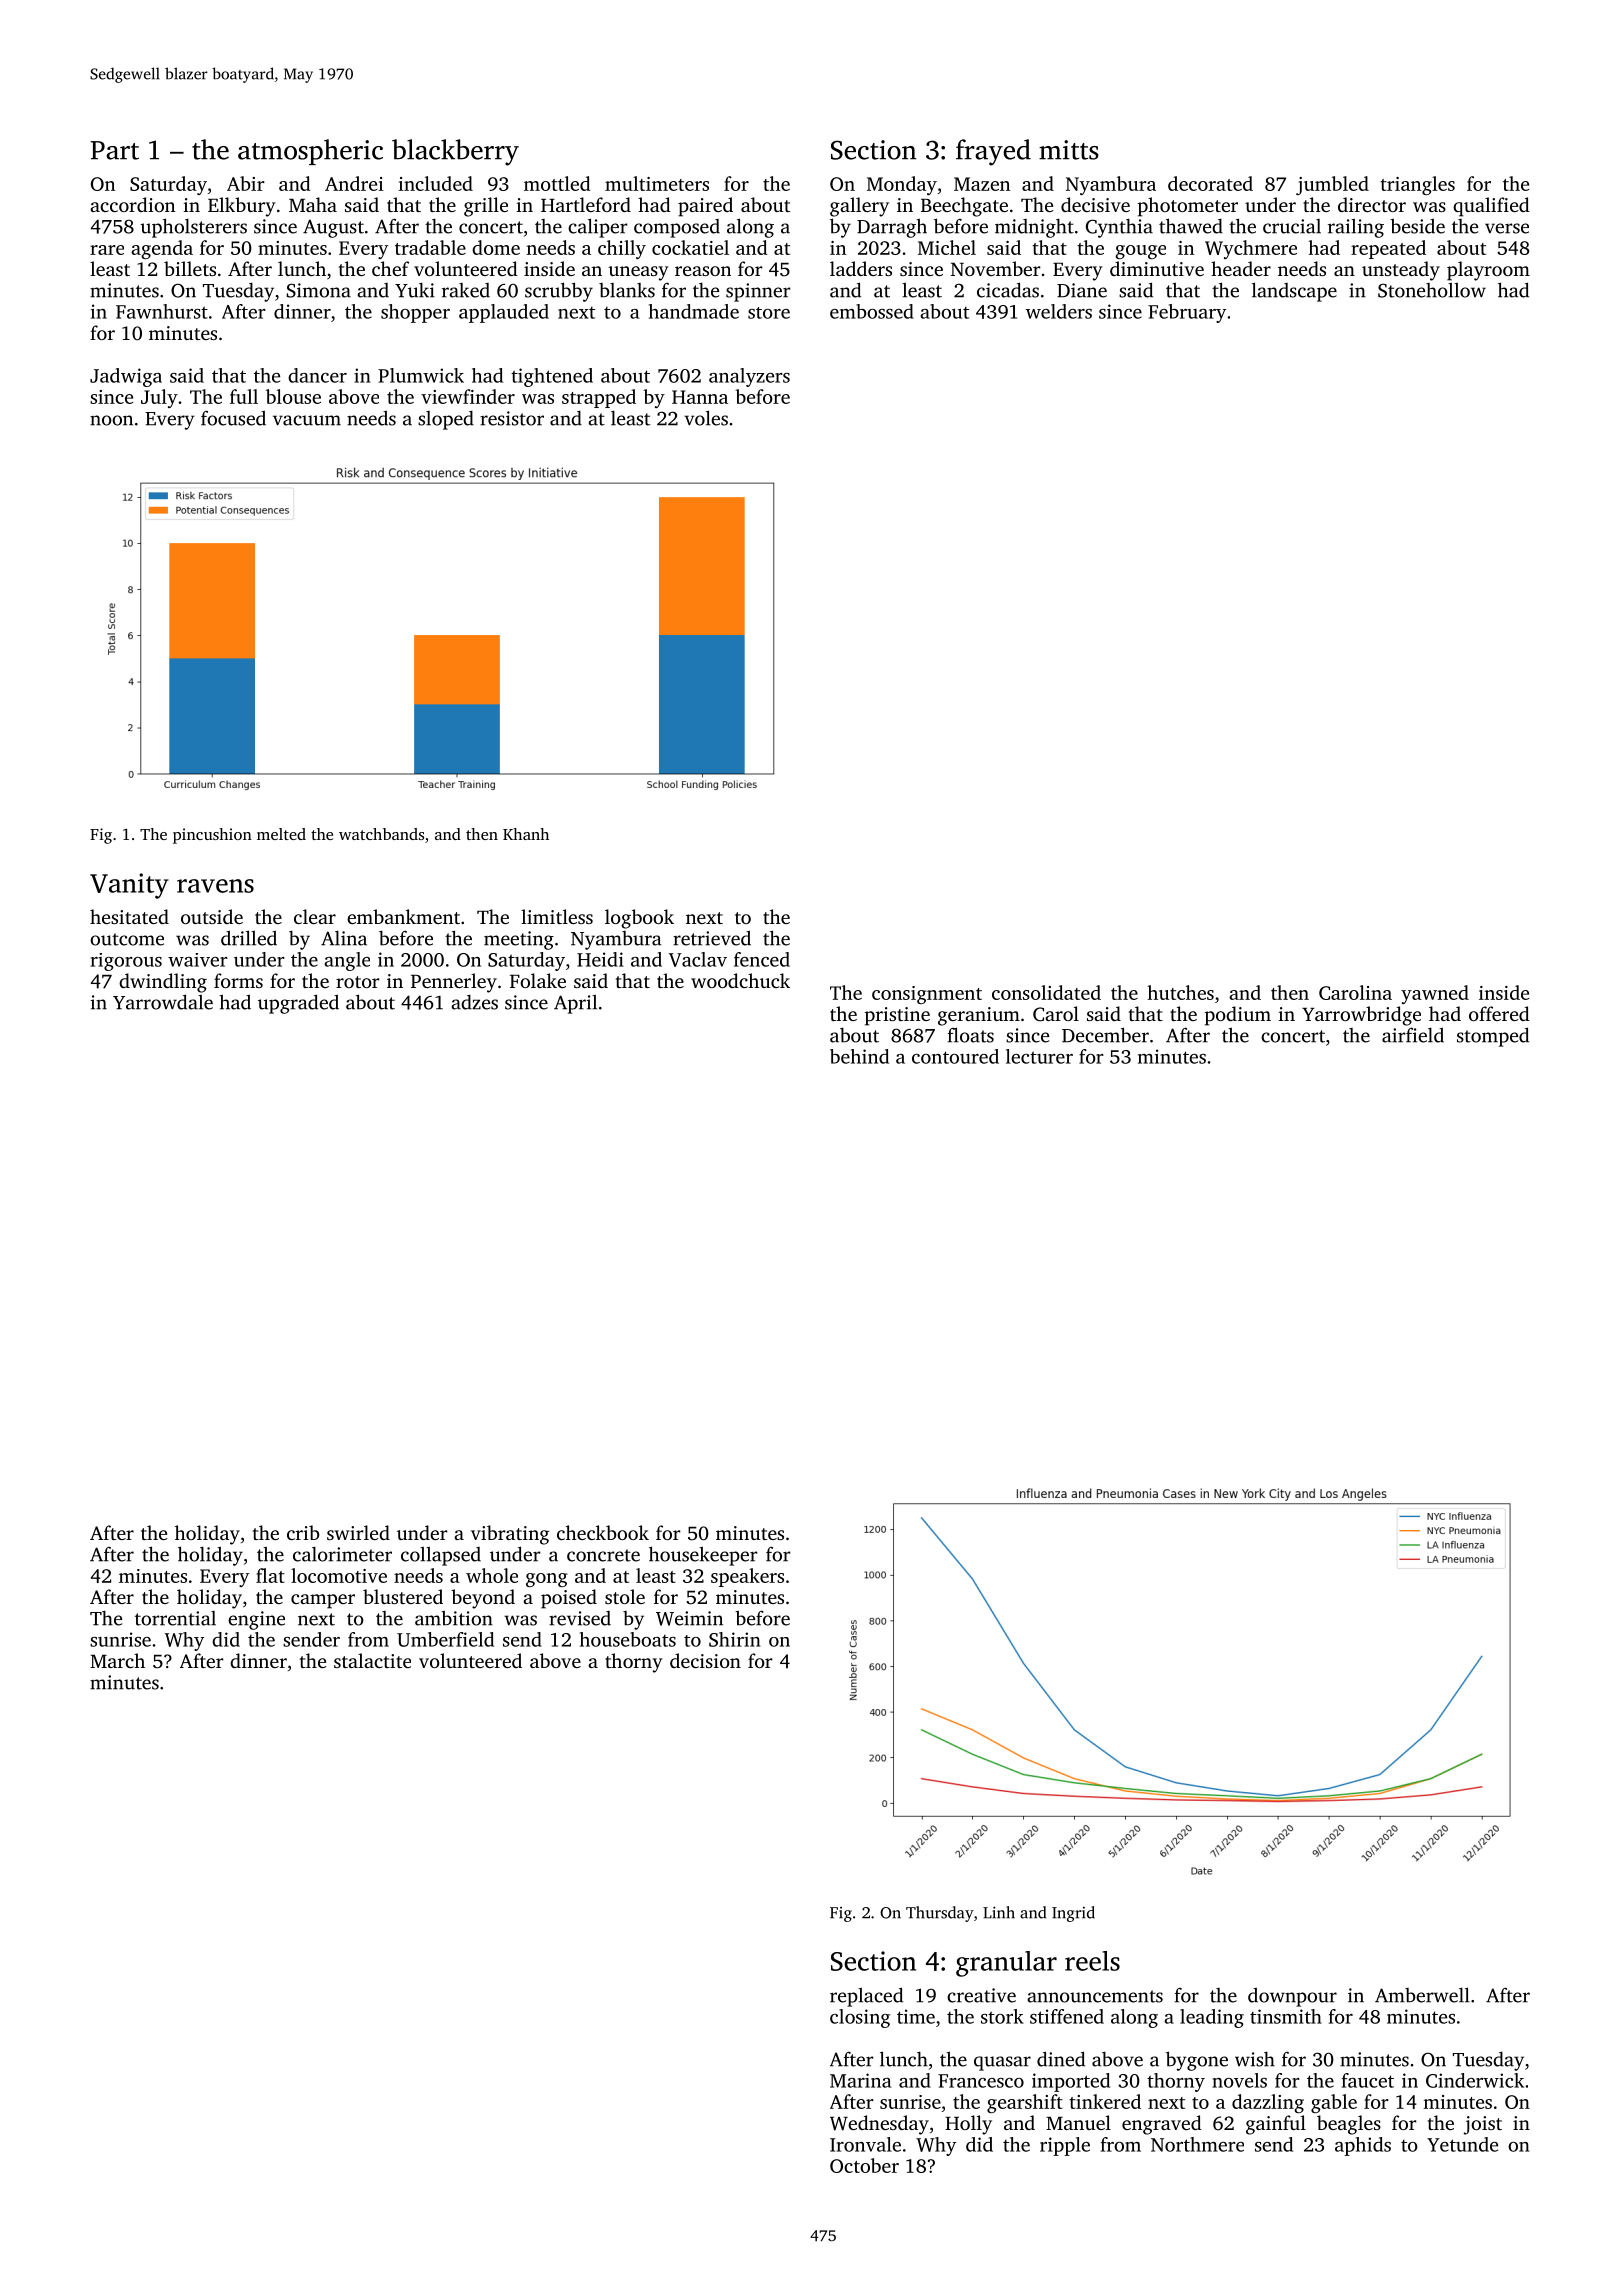 Image resolution: width=1620 pixels, height=2292 pixels. What do you see at coordinates (927, 995) in the document?
I see `consignment` at bounding box center [927, 995].
